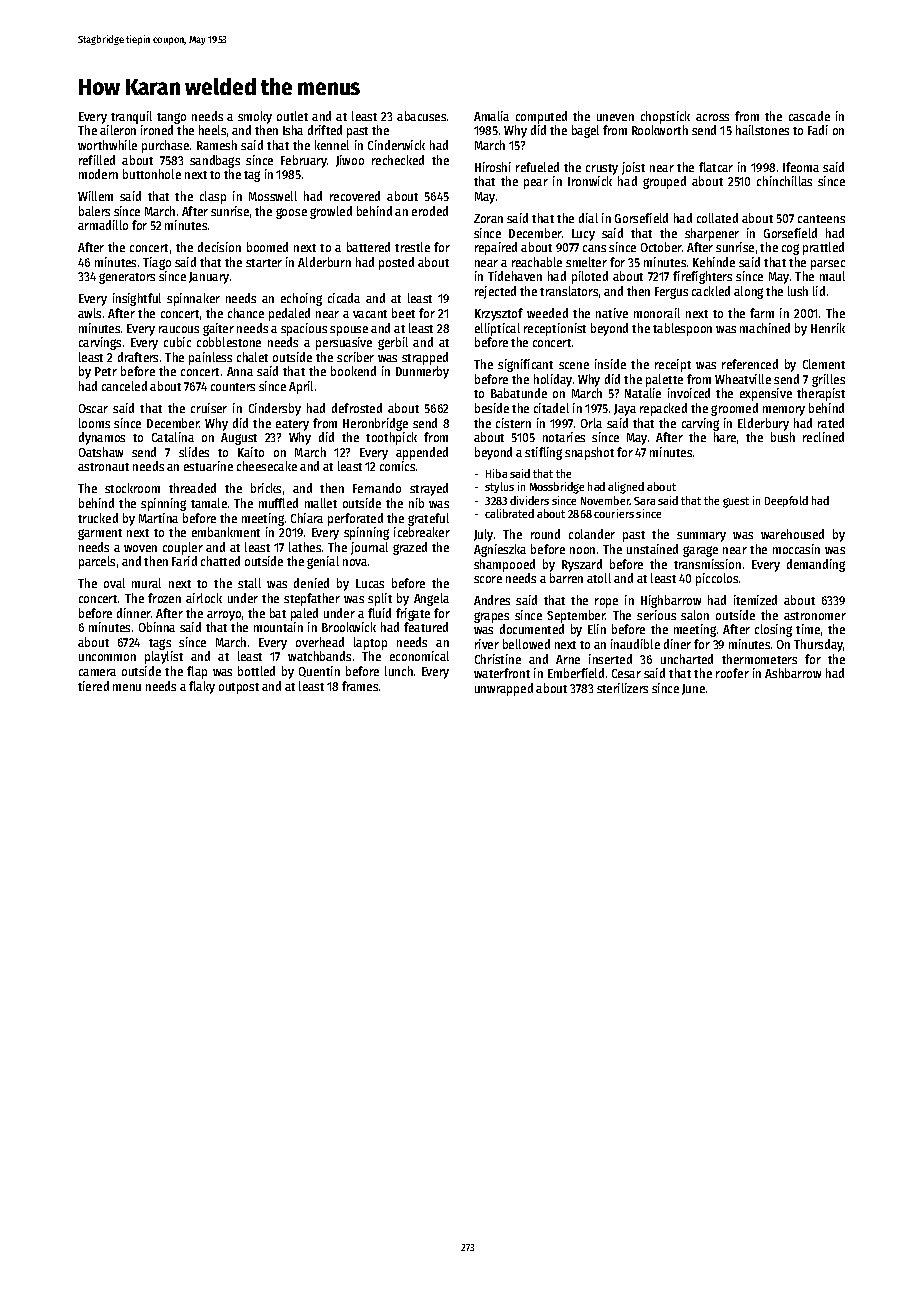 This image has width=924, height=1308. What do you see at coordinates (693, 689) in the image?
I see `June` at bounding box center [693, 689].
